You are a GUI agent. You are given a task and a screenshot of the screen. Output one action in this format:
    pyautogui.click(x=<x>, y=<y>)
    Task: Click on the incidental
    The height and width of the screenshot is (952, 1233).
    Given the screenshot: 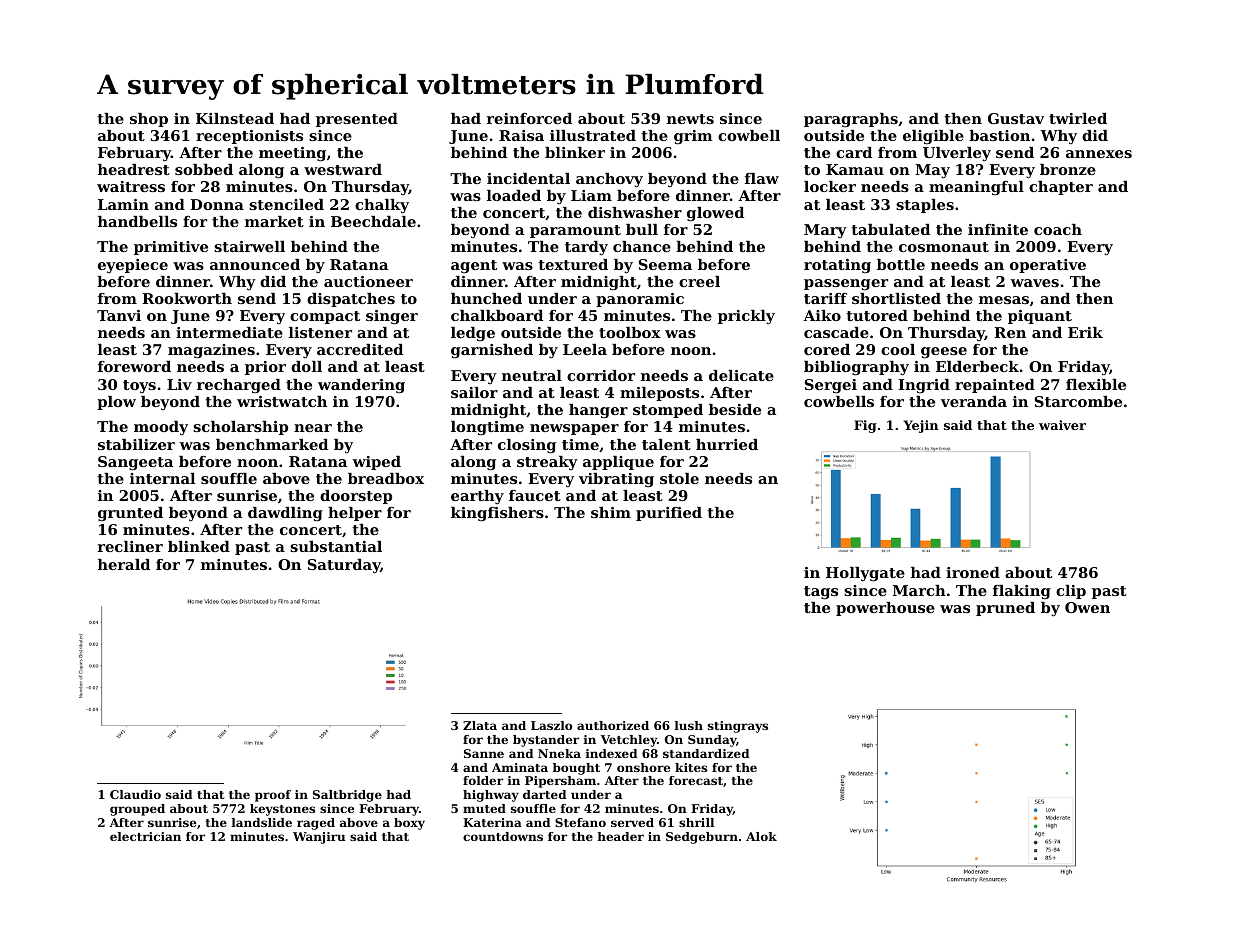 What is the action you would take?
    pyautogui.click(x=528, y=178)
